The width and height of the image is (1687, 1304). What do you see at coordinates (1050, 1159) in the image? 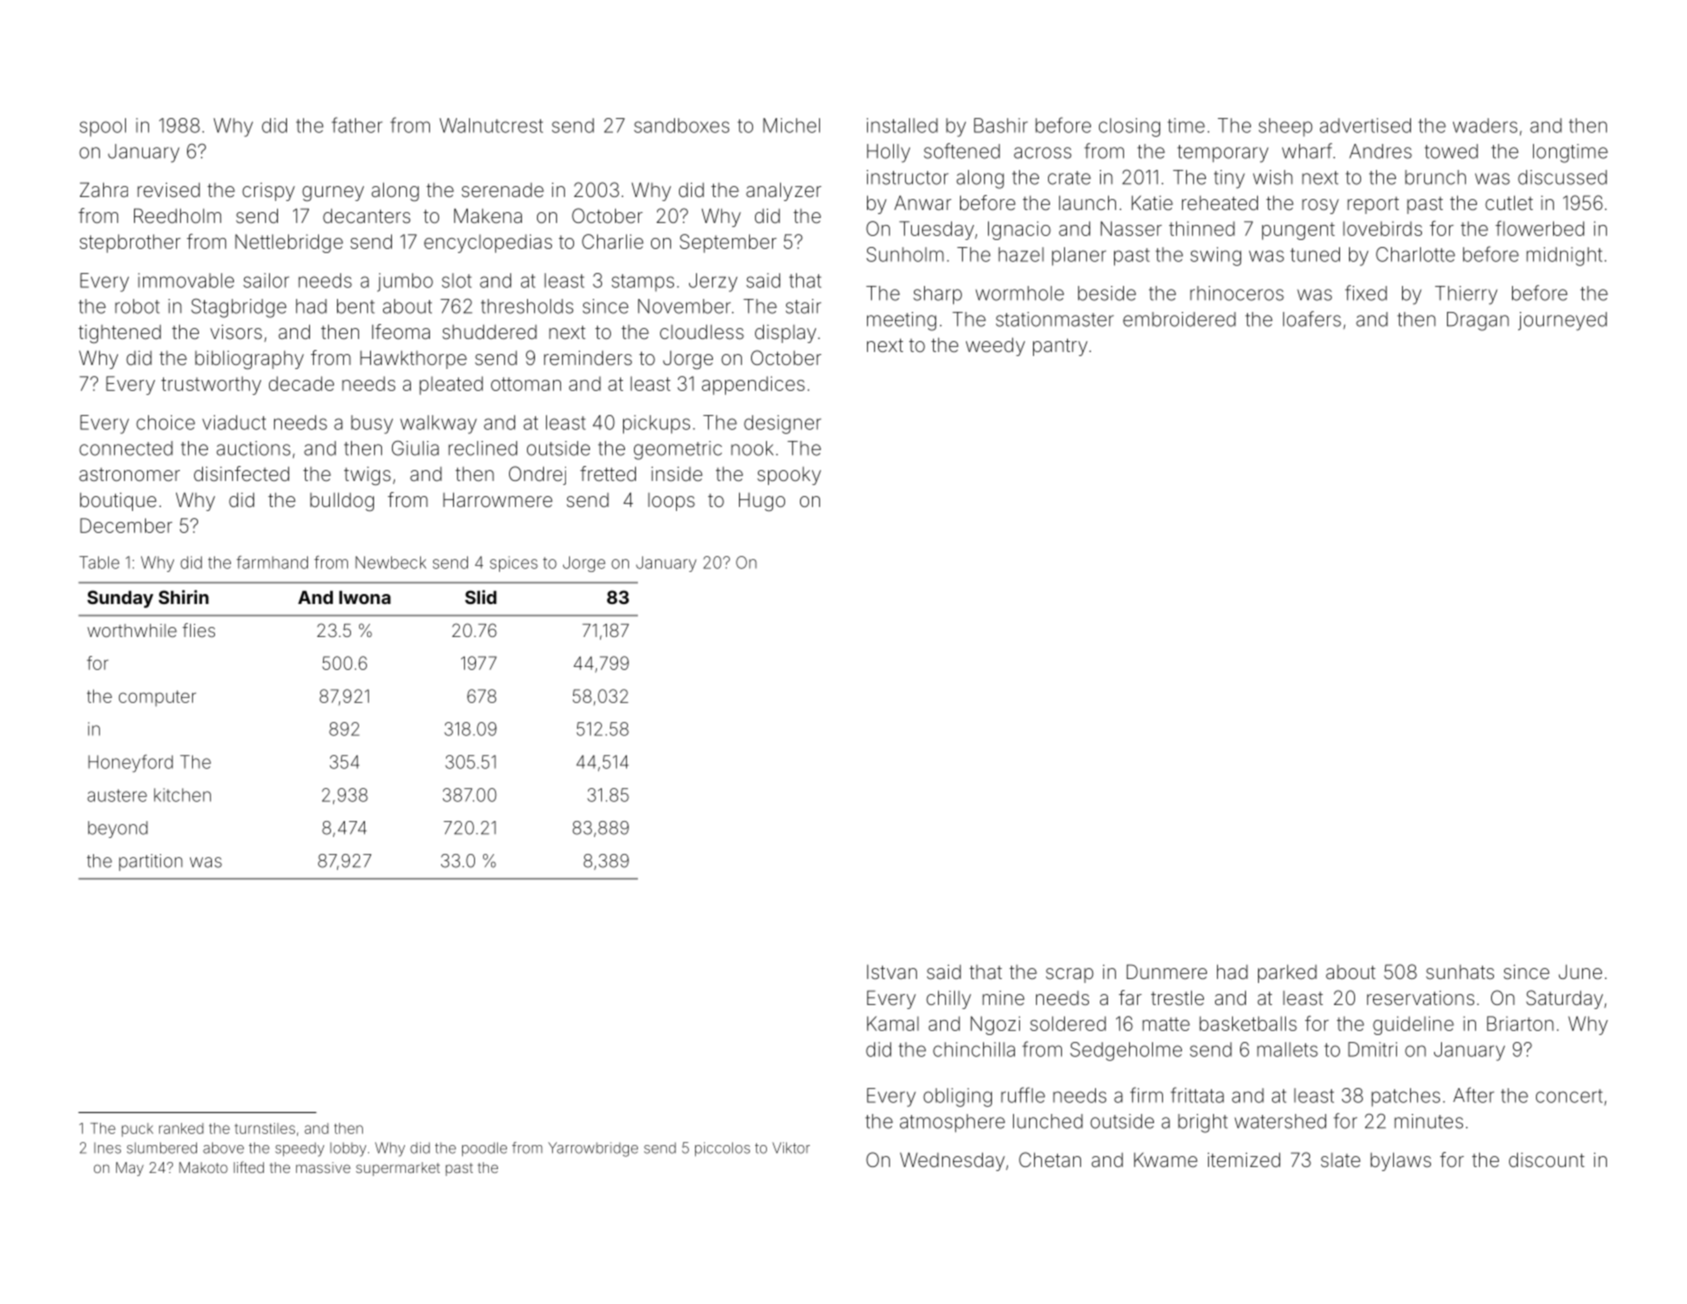
I see `Chetan` at bounding box center [1050, 1159].
